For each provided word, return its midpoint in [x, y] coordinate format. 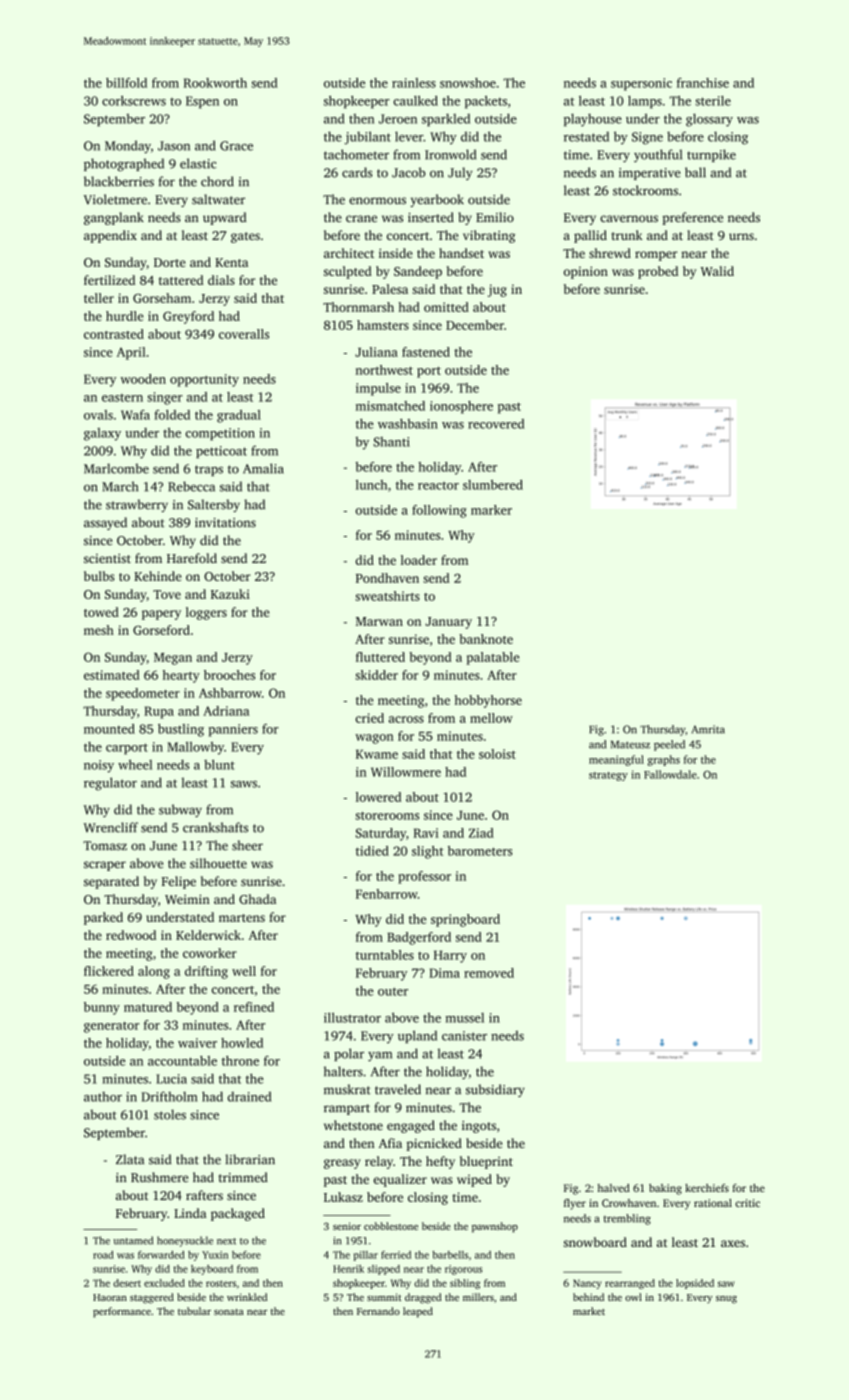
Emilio [495, 217]
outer [393, 991]
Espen [202, 102]
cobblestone [391, 1226]
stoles [170, 1114]
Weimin [187, 899]
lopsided [695, 1284]
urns [741, 236]
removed [489, 973]
